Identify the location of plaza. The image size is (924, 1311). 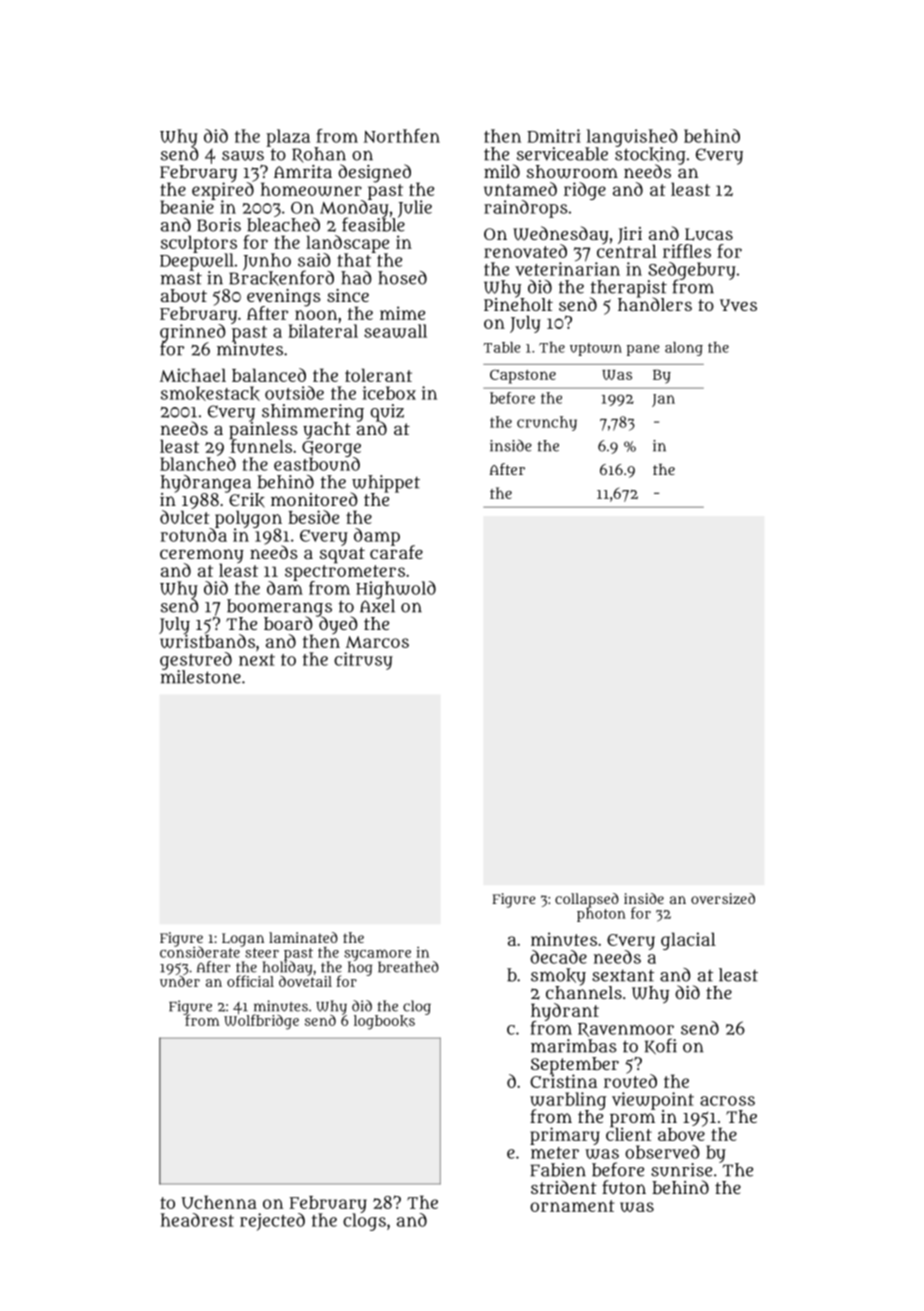
(288, 138).
